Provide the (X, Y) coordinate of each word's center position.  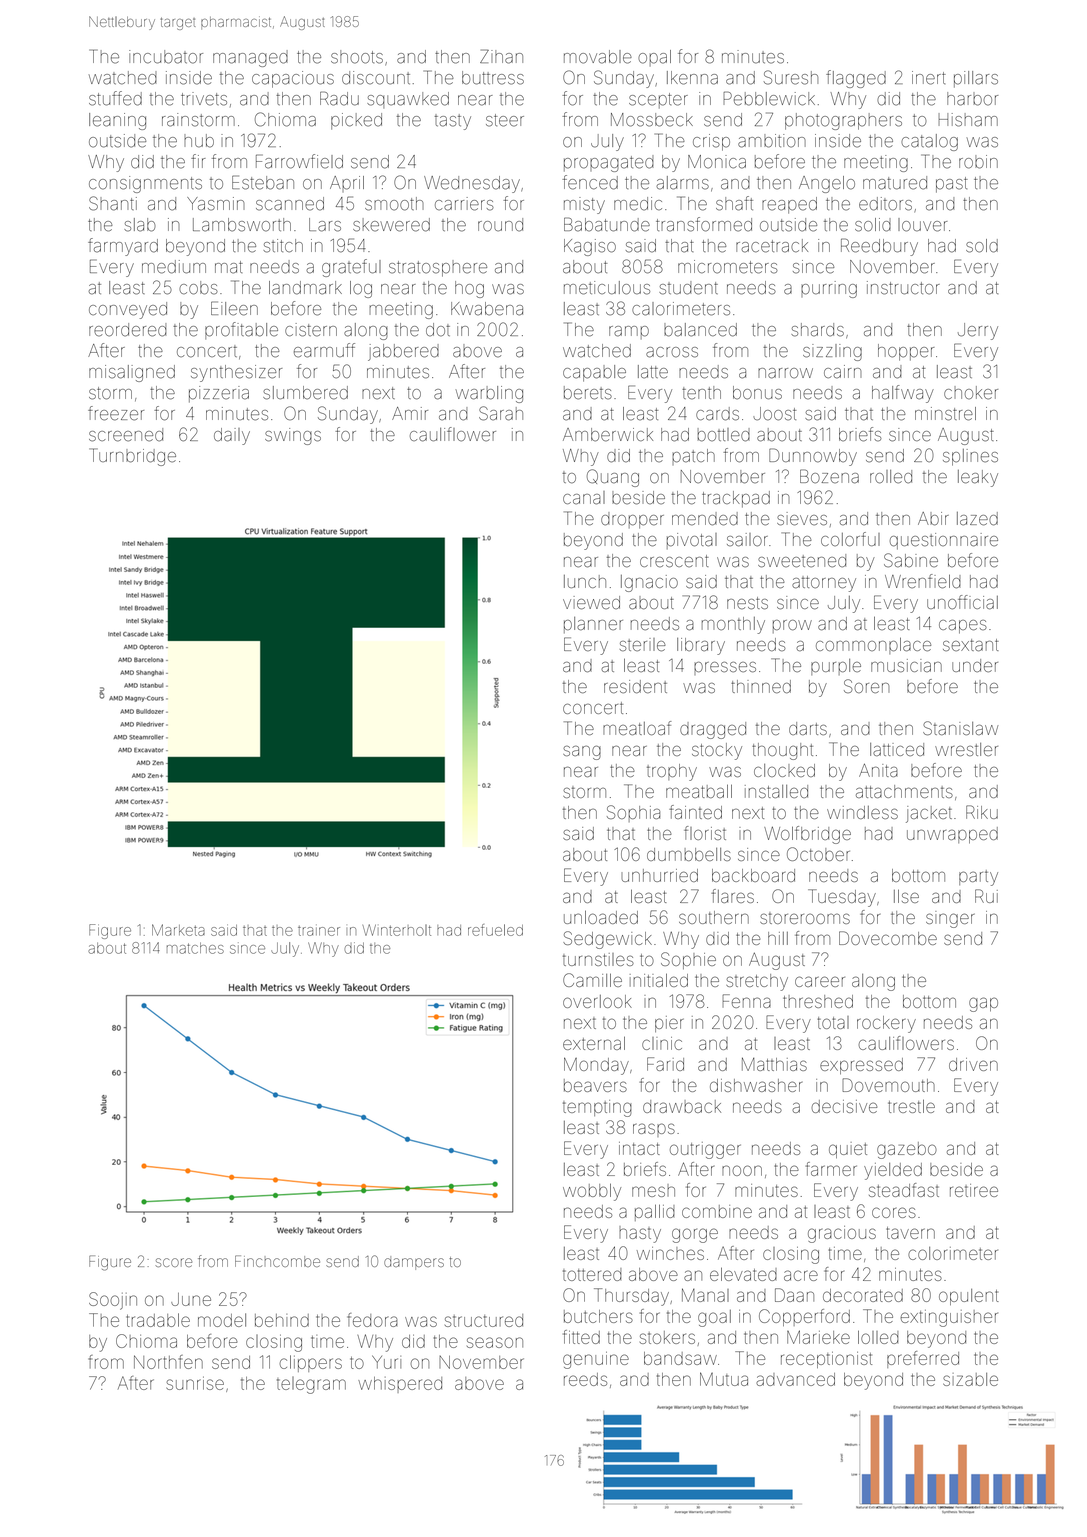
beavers (595, 1085)
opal (654, 58)
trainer (319, 931)
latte (653, 372)
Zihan (501, 56)
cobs (198, 288)
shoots (357, 57)
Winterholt (397, 930)
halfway (903, 394)
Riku (982, 812)
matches (195, 948)
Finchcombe (277, 1261)
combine (717, 1211)
